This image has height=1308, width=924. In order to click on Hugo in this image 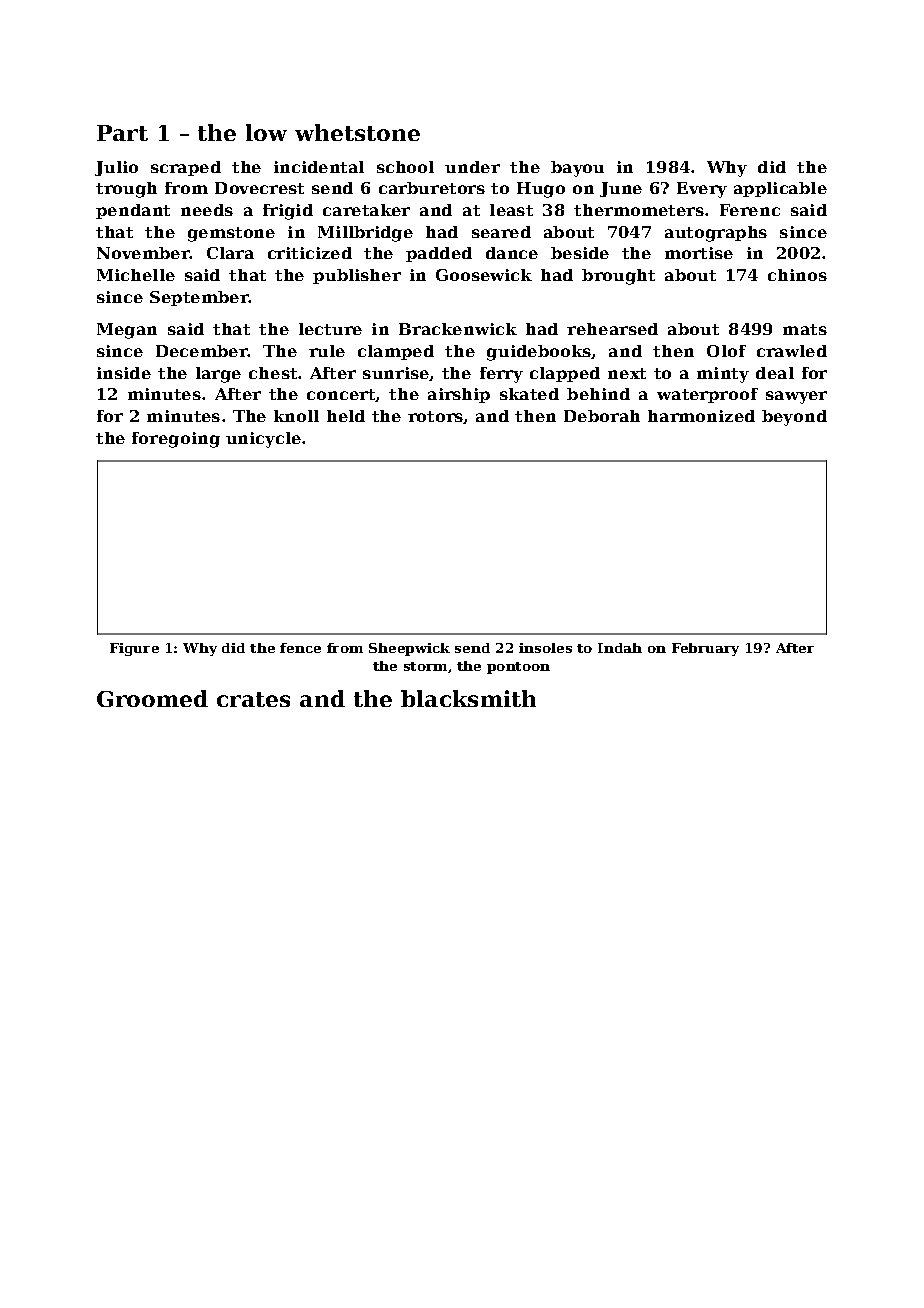, I will do `click(541, 190)`.
